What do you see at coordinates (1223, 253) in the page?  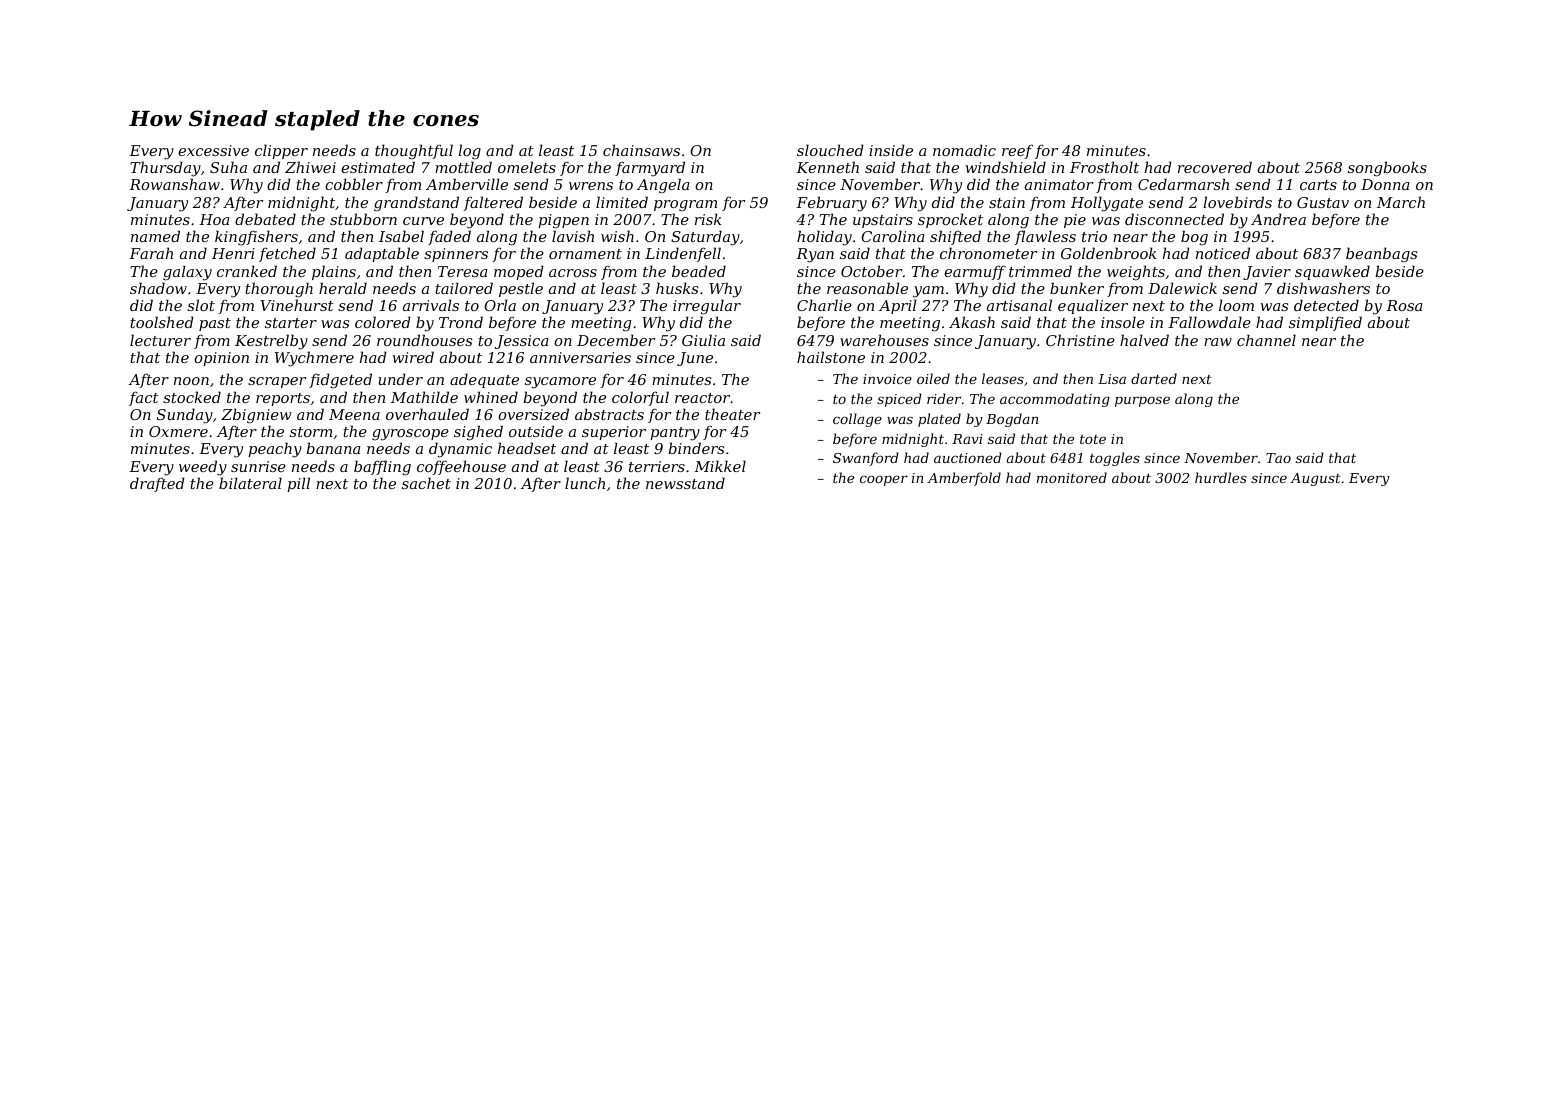 I see `noticed` at bounding box center [1223, 253].
